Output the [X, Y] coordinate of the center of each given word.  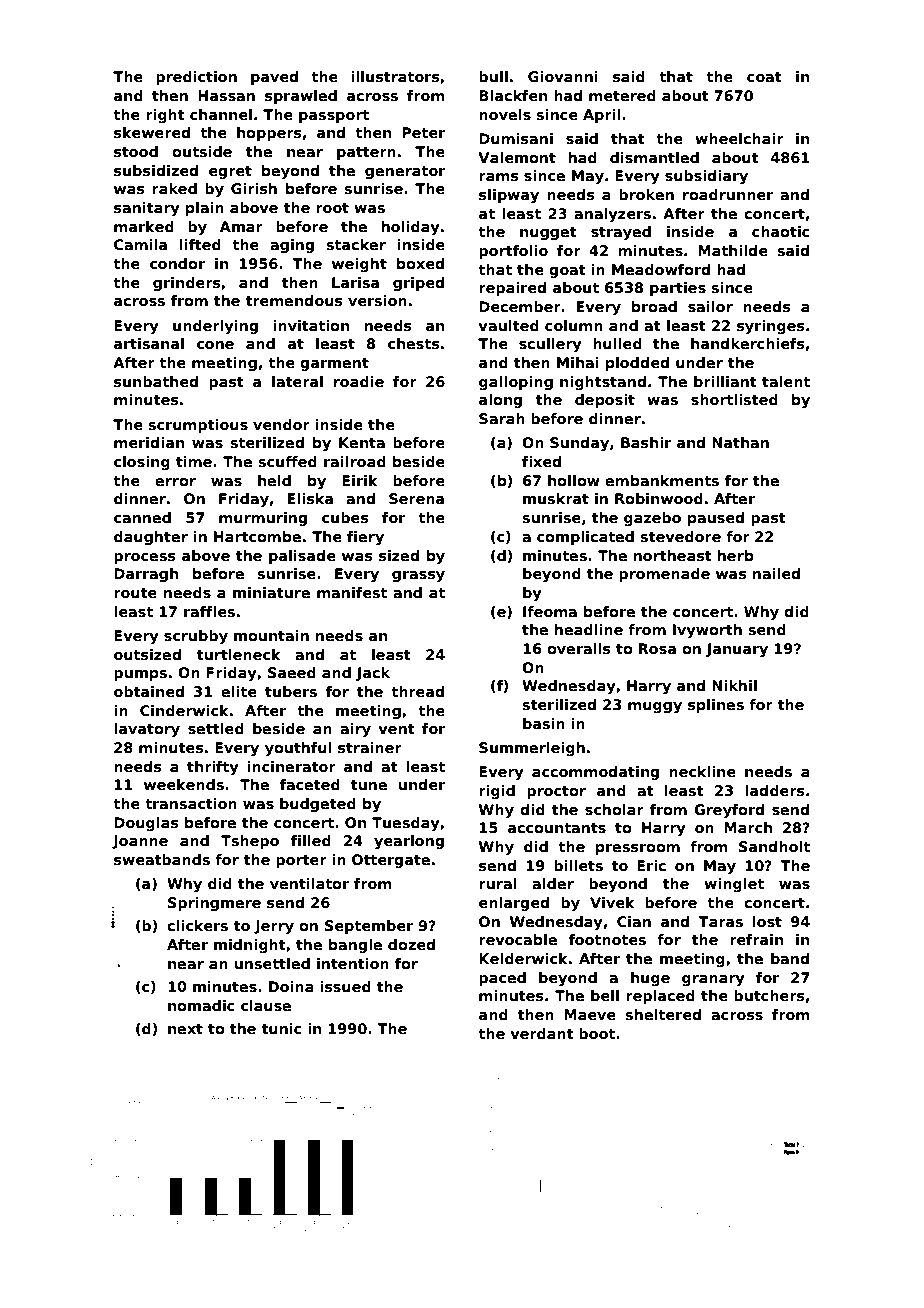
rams [499, 177]
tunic [282, 1028]
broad [654, 306]
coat [764, 77]
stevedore [680, 536]
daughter [151, 538]
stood [136, 151]
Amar [241, 226]
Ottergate [391, 861]
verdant [542, 1033]
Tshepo [250, 842]
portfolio [513, 252]
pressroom [638, 849]
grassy [418, 576]
